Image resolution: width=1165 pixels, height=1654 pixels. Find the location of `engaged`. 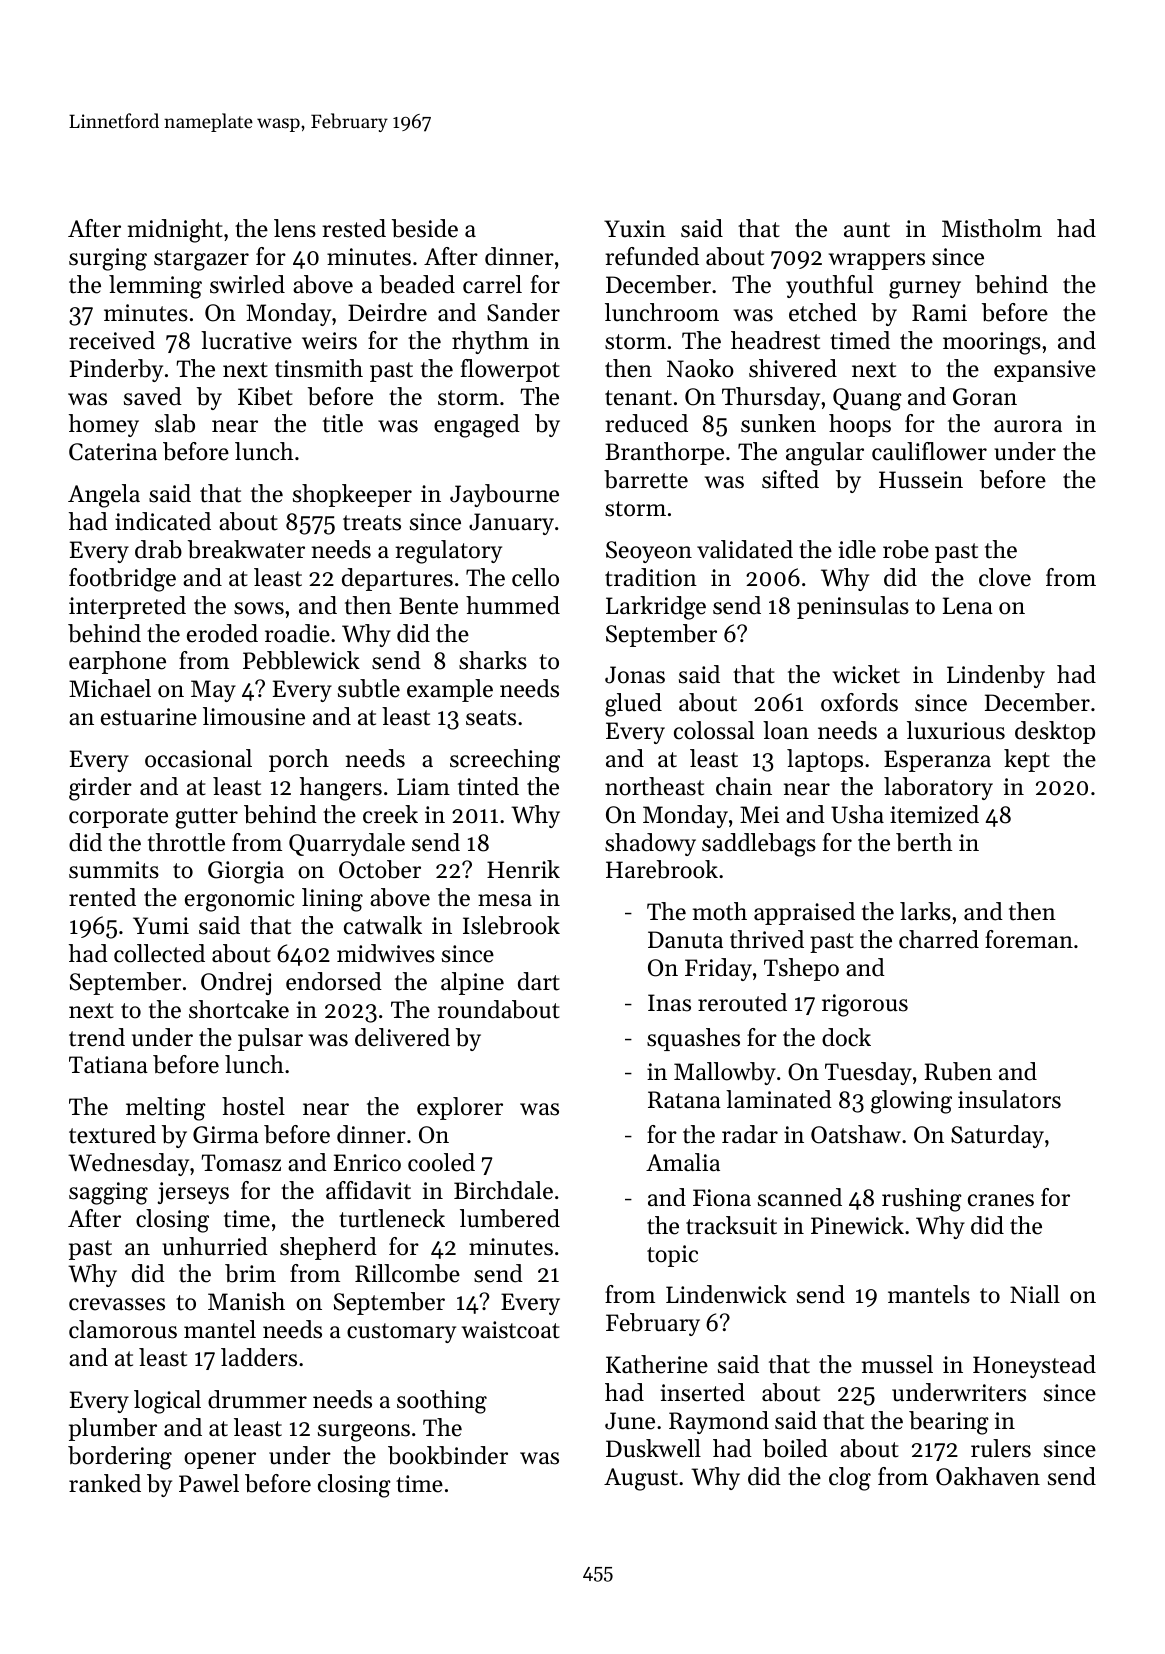

engaged is located at coordinates (477, 426).
